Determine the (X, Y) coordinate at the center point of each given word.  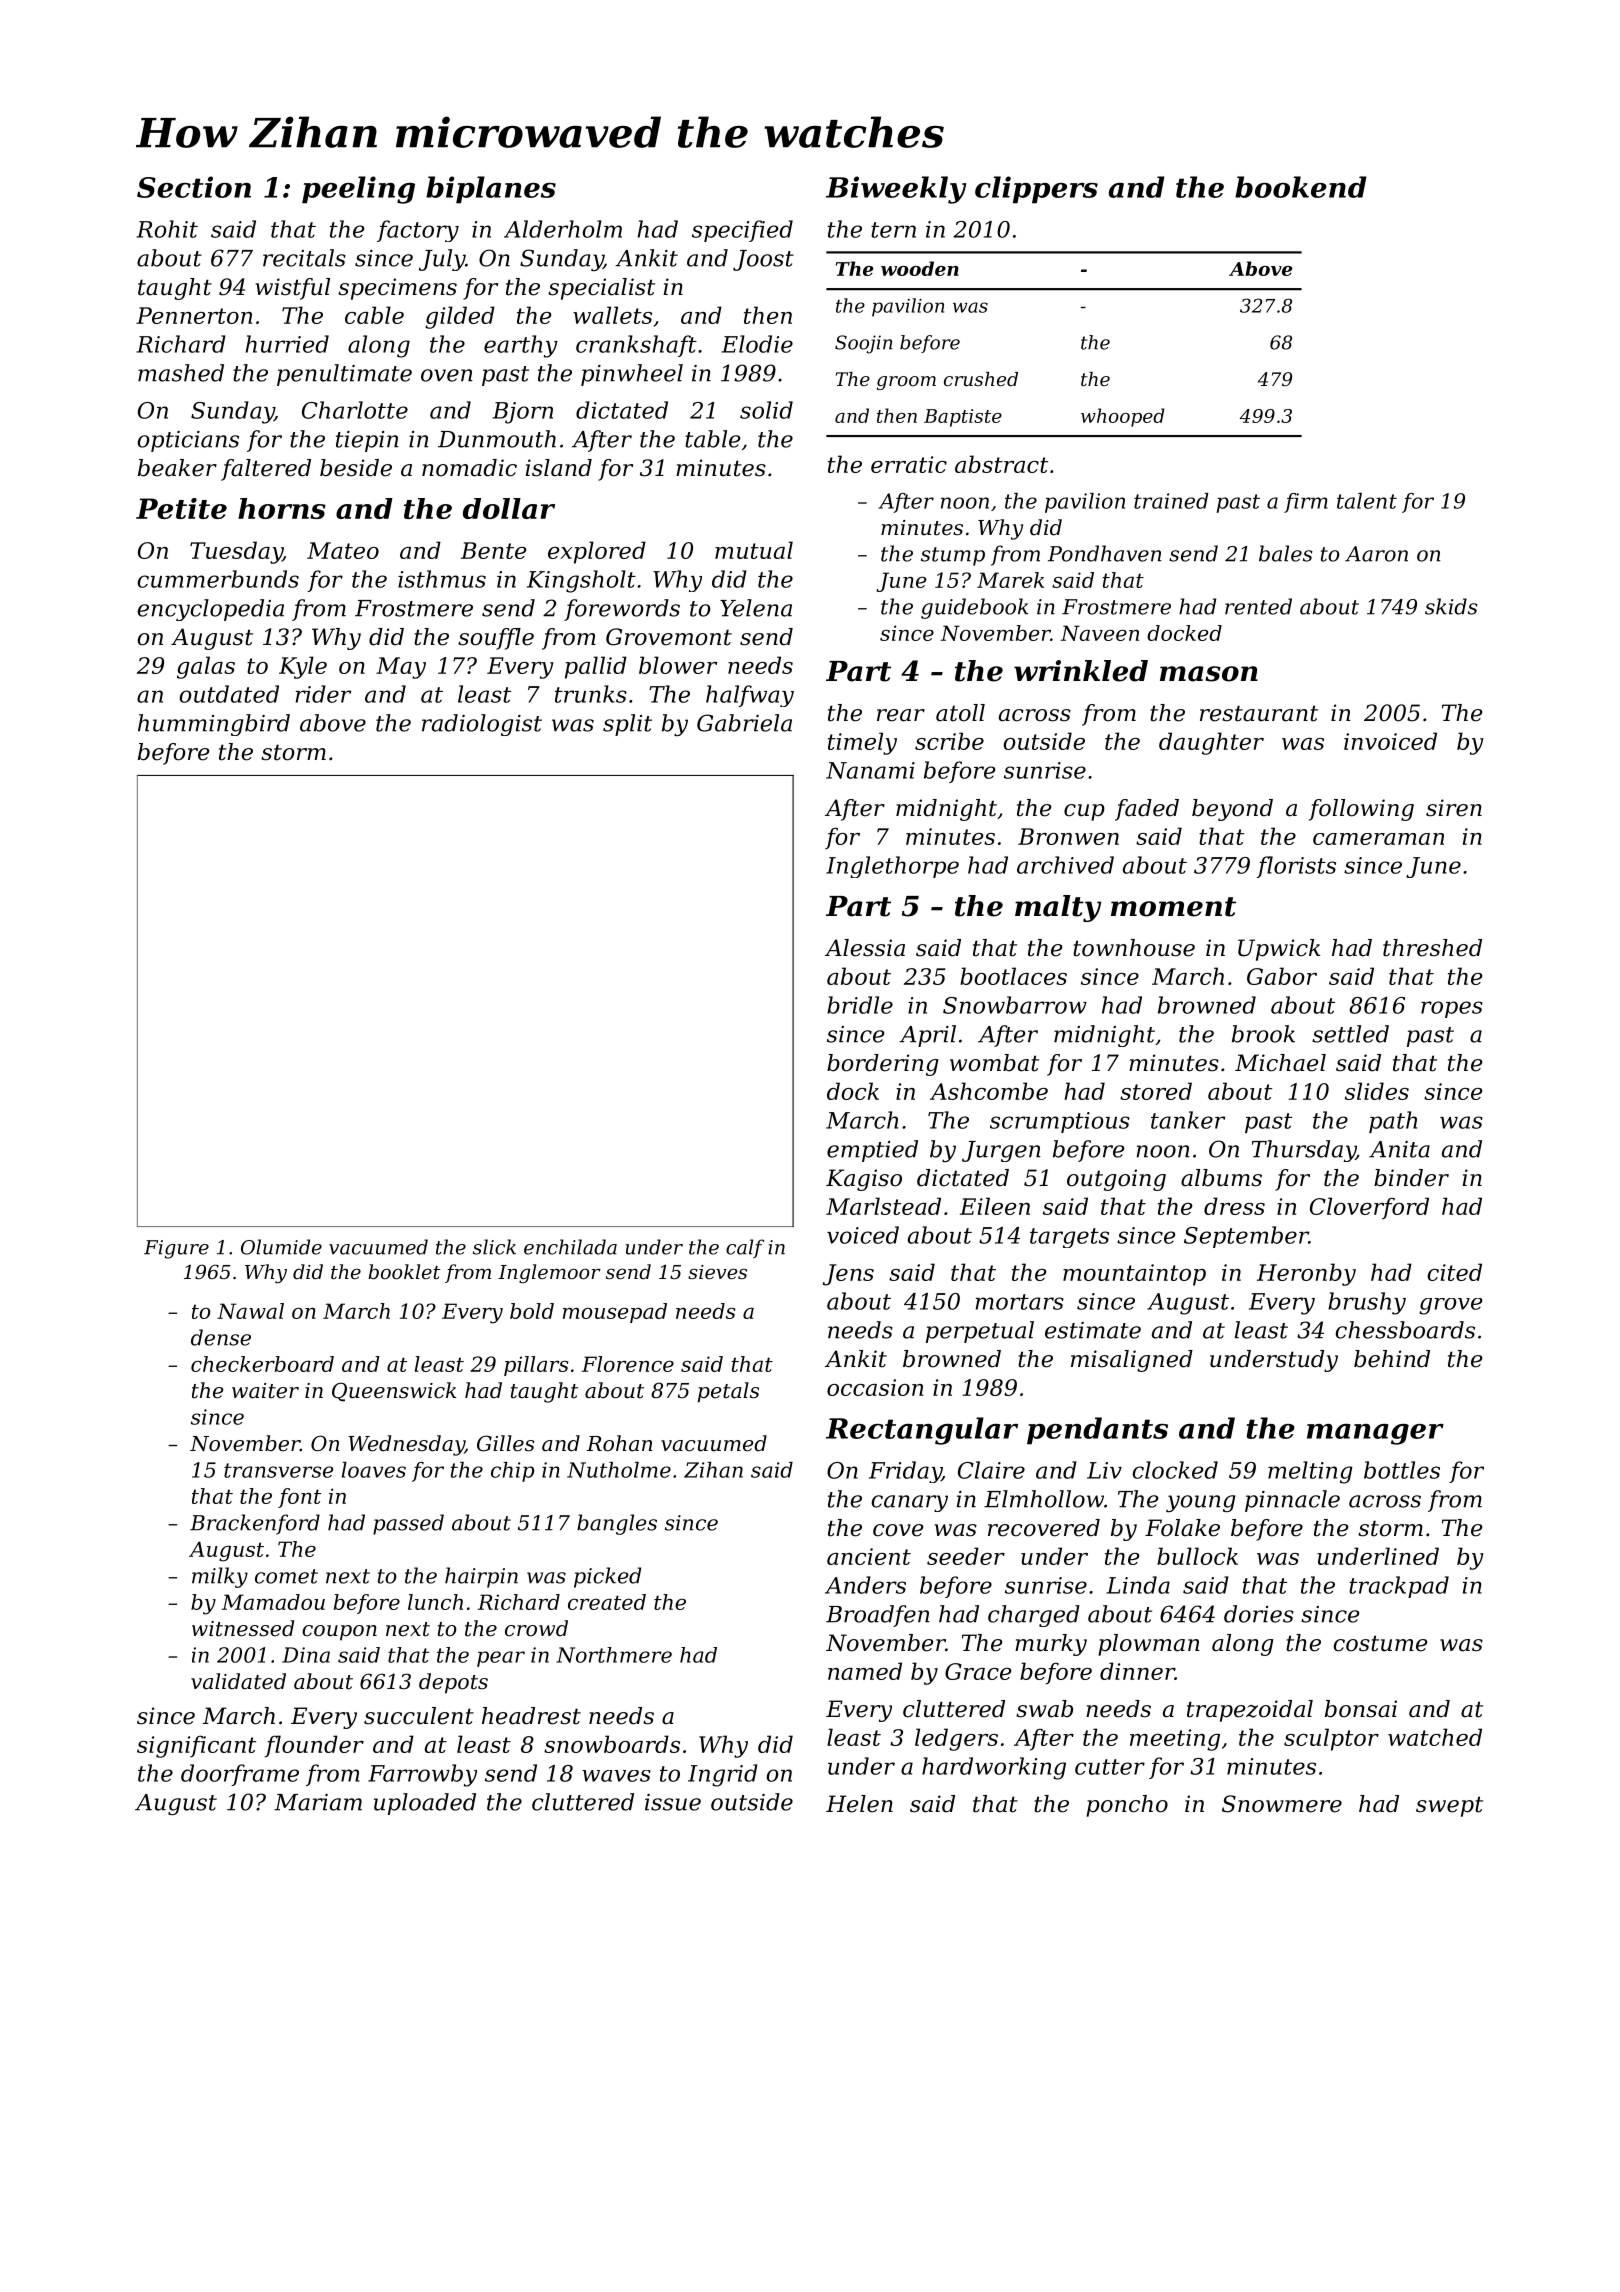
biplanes (491, 190)
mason (1209, 674)
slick (494, 1247)
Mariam (318, 1802)
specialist (601, 289)
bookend (1301, 187)
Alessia (865, 948)
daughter (1211, 743)
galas (206, 667)
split (627, 725)
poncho (1127, 1806)
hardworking (994, 1768)
